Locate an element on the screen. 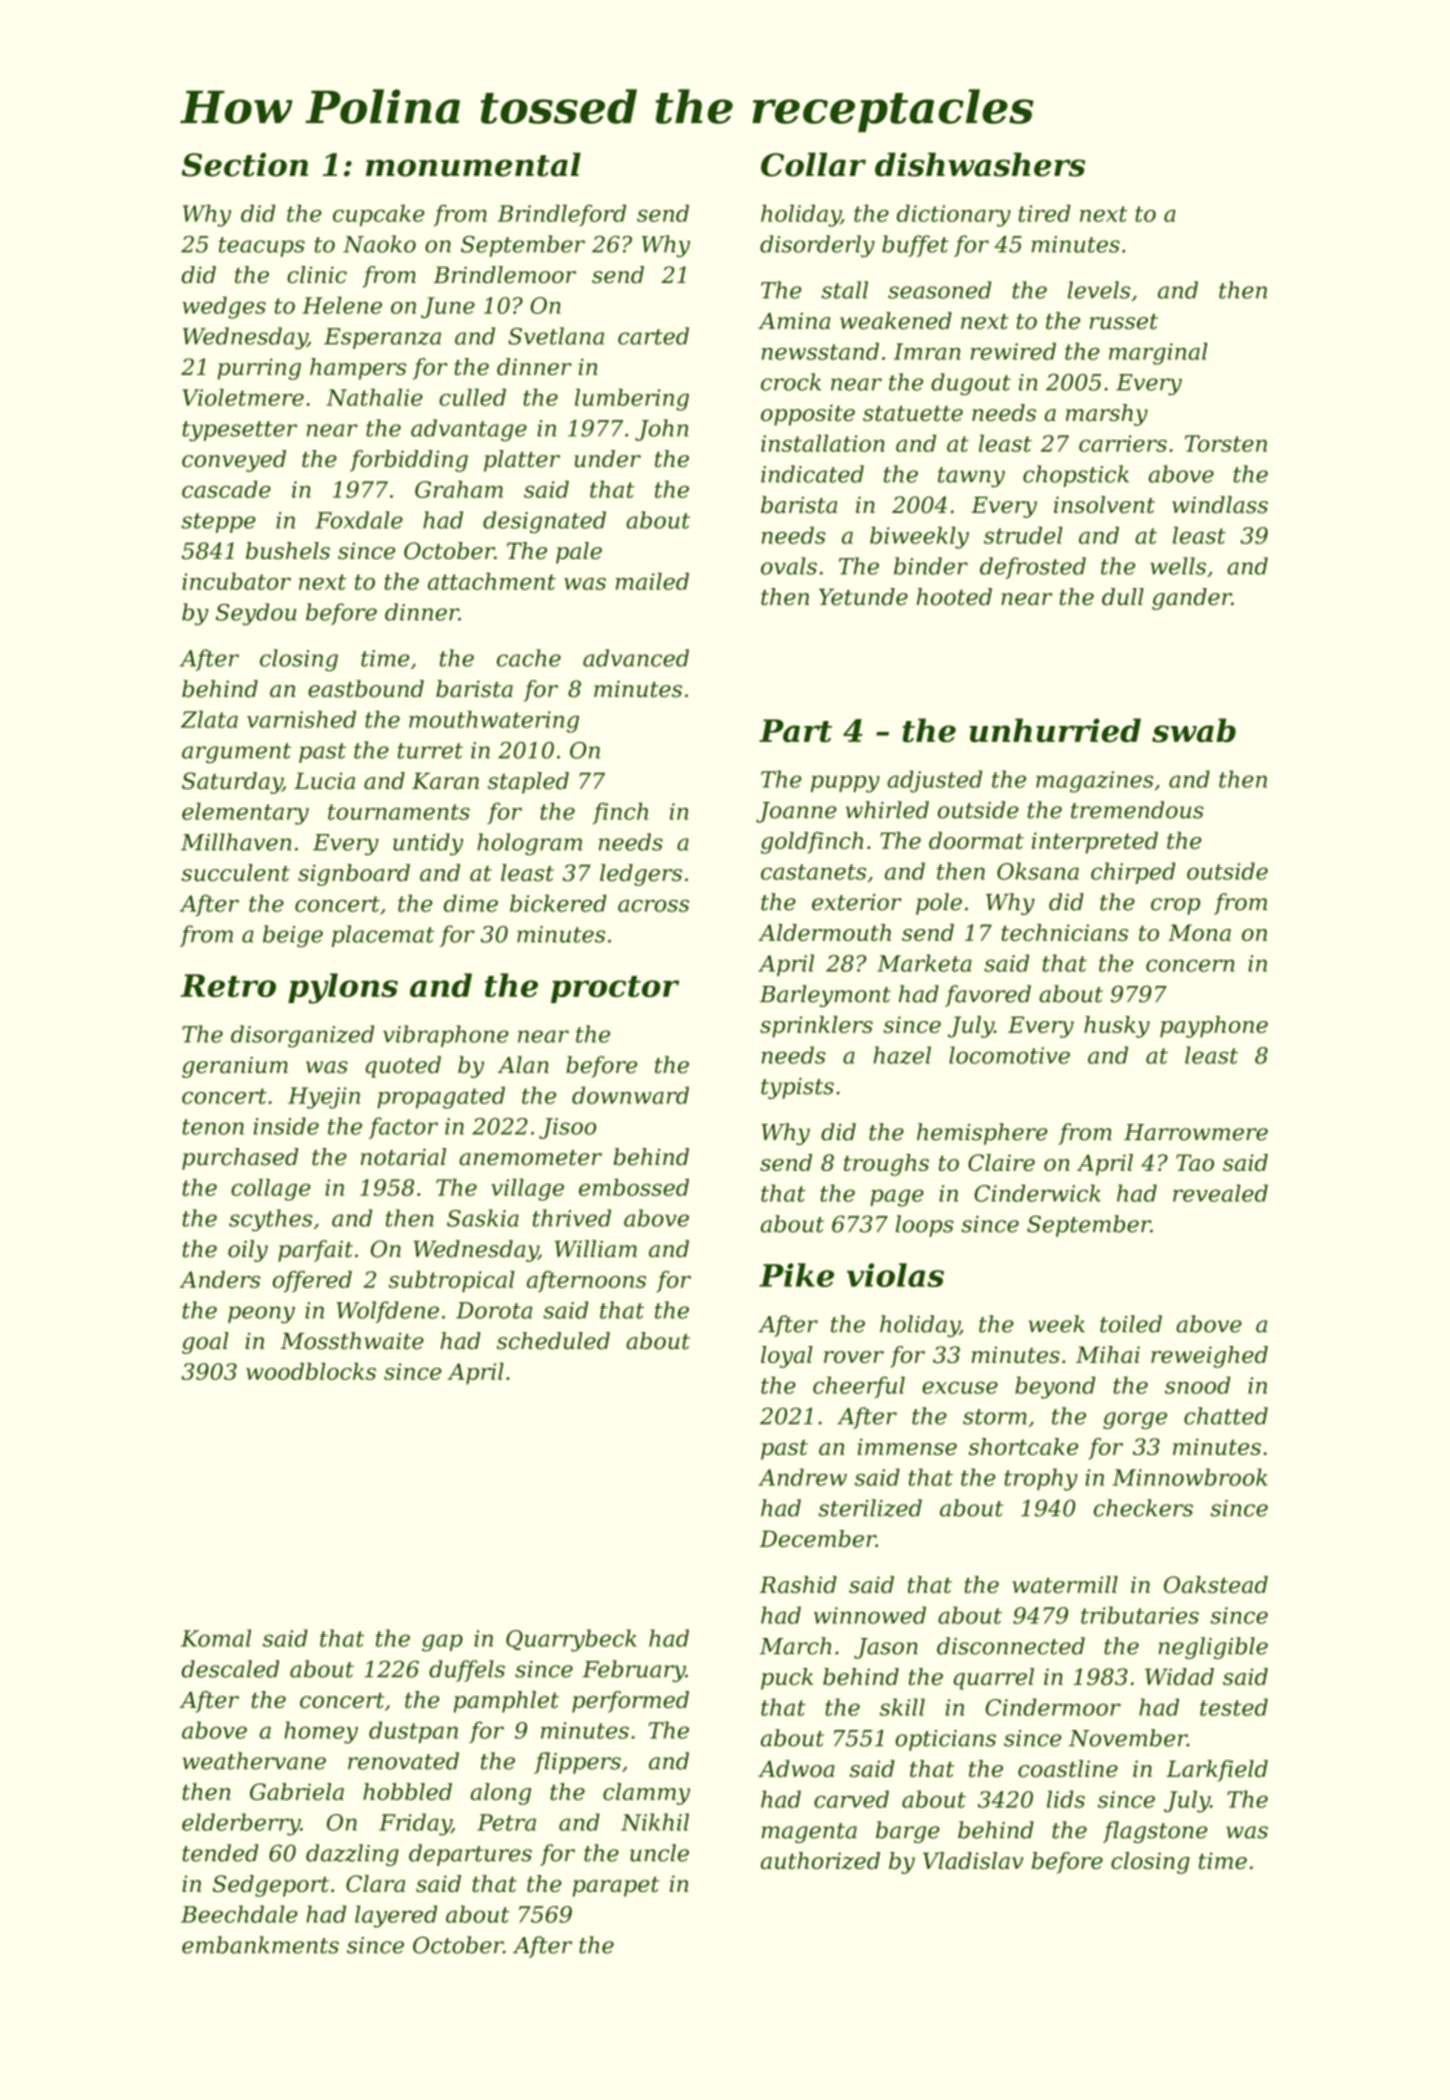 The height and width of the screenshot is (2100, 1450). advantage is located at coordinates (469, 430).
